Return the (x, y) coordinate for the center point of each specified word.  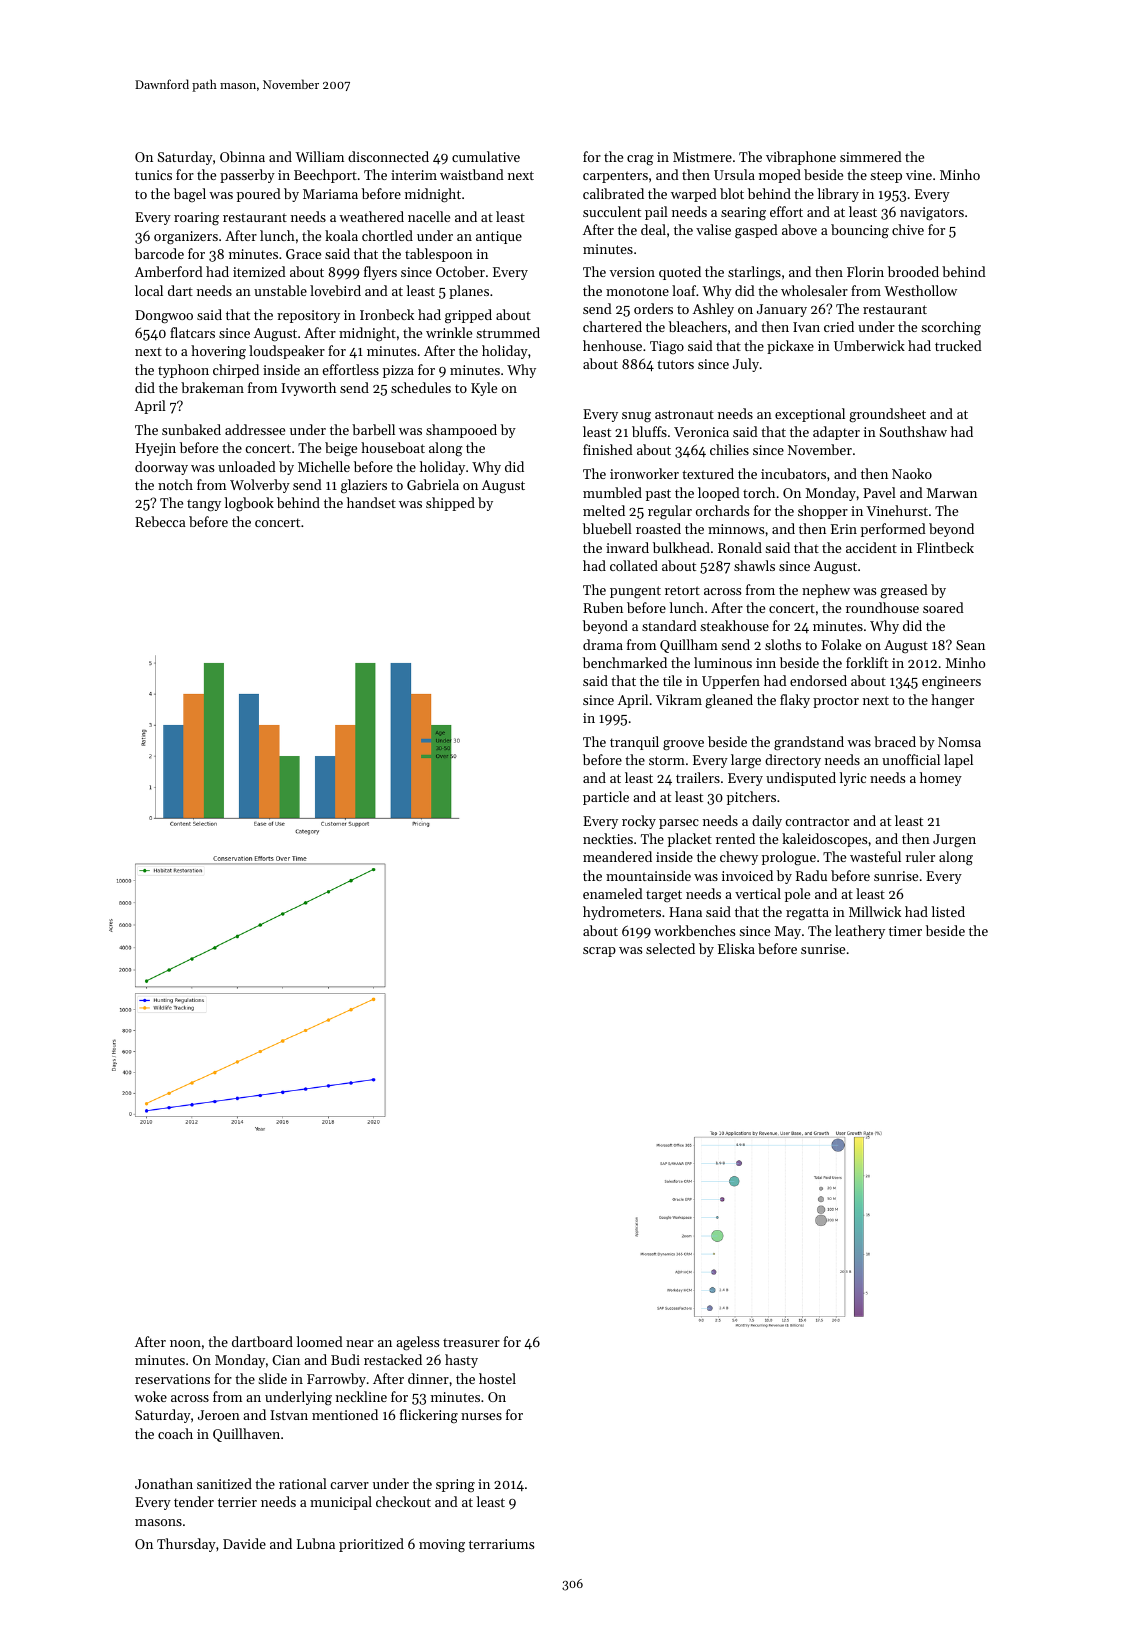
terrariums (501, 1544)
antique (499, 237)
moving (442, 1546)
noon (185, 1343)
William (319, 156)
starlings (754, 273)
